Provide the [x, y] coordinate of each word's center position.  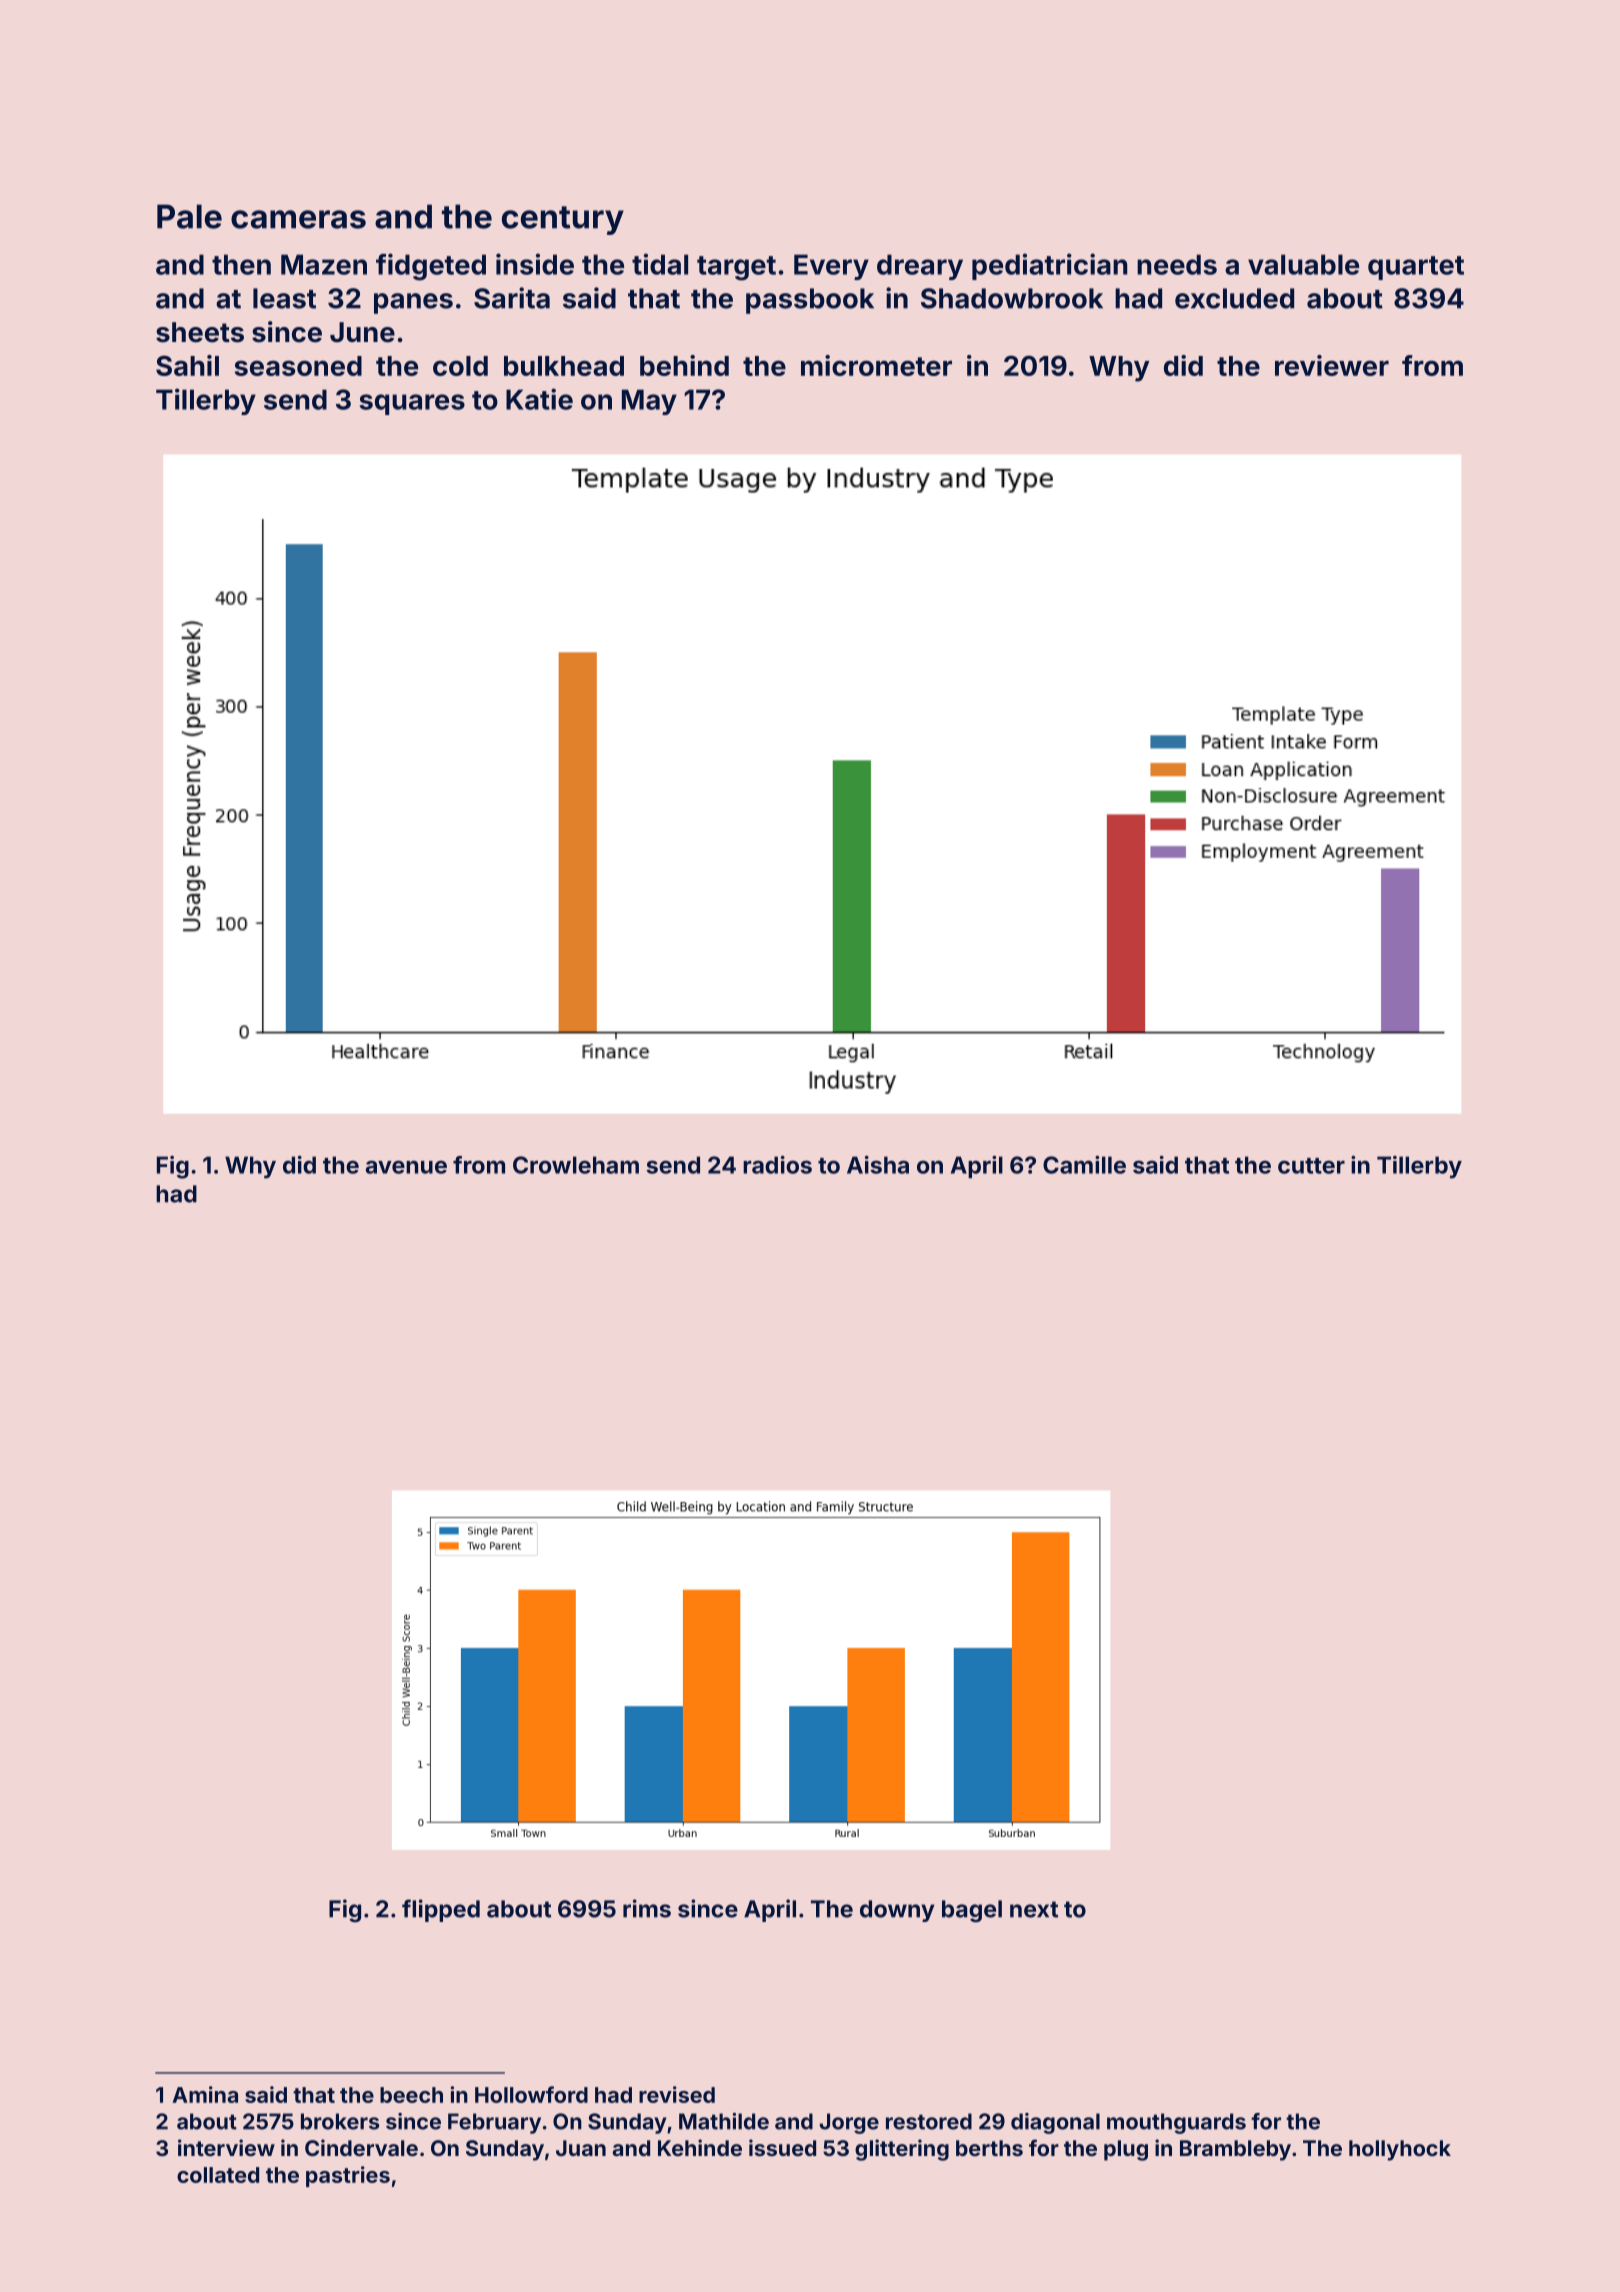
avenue [406, 1167]
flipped [441, 1910]
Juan [581, 2148]
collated [218, 2175]
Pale [189, 216]
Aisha [878, 1165]
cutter [1311, 1166]
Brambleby [1235, 2150]
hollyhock [1400, 2150]
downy [897, 1911]
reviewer [1332, 365]
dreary [920, 267]
